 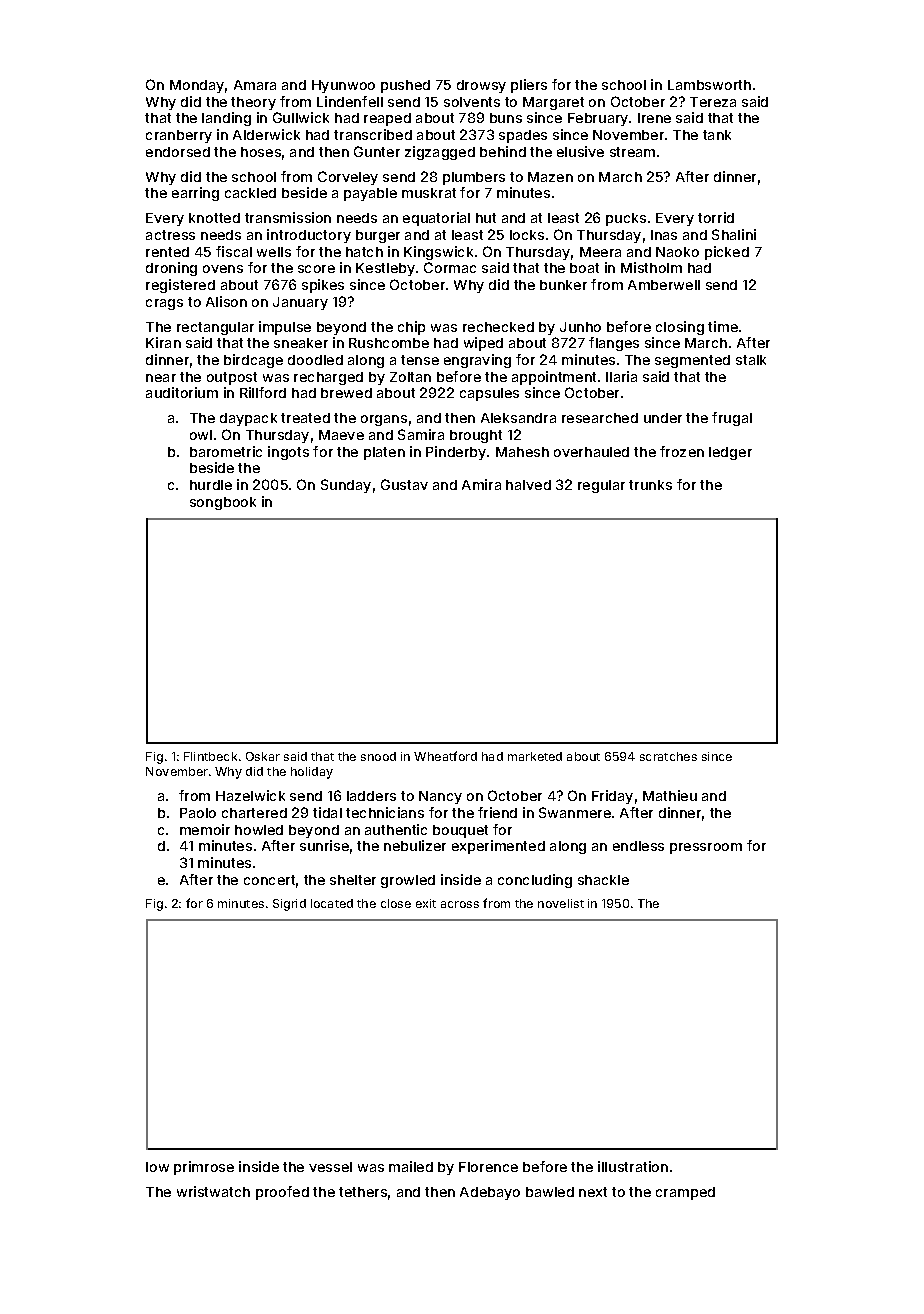 What do you see at coordinates (522, 452) in the screenshot?
I see `Mahesh` at bounding box center [522, 452].
